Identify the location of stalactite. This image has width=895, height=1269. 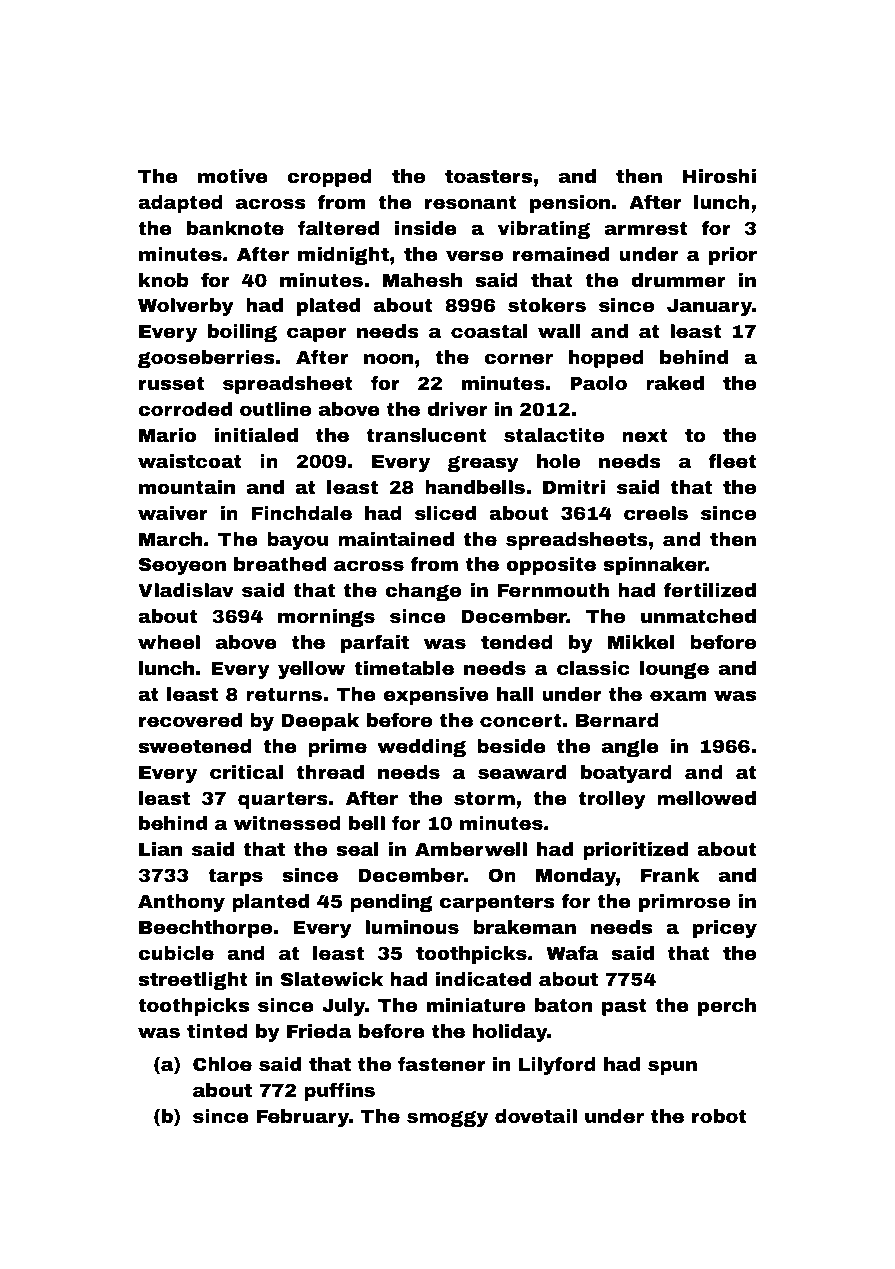
(554, 435).
